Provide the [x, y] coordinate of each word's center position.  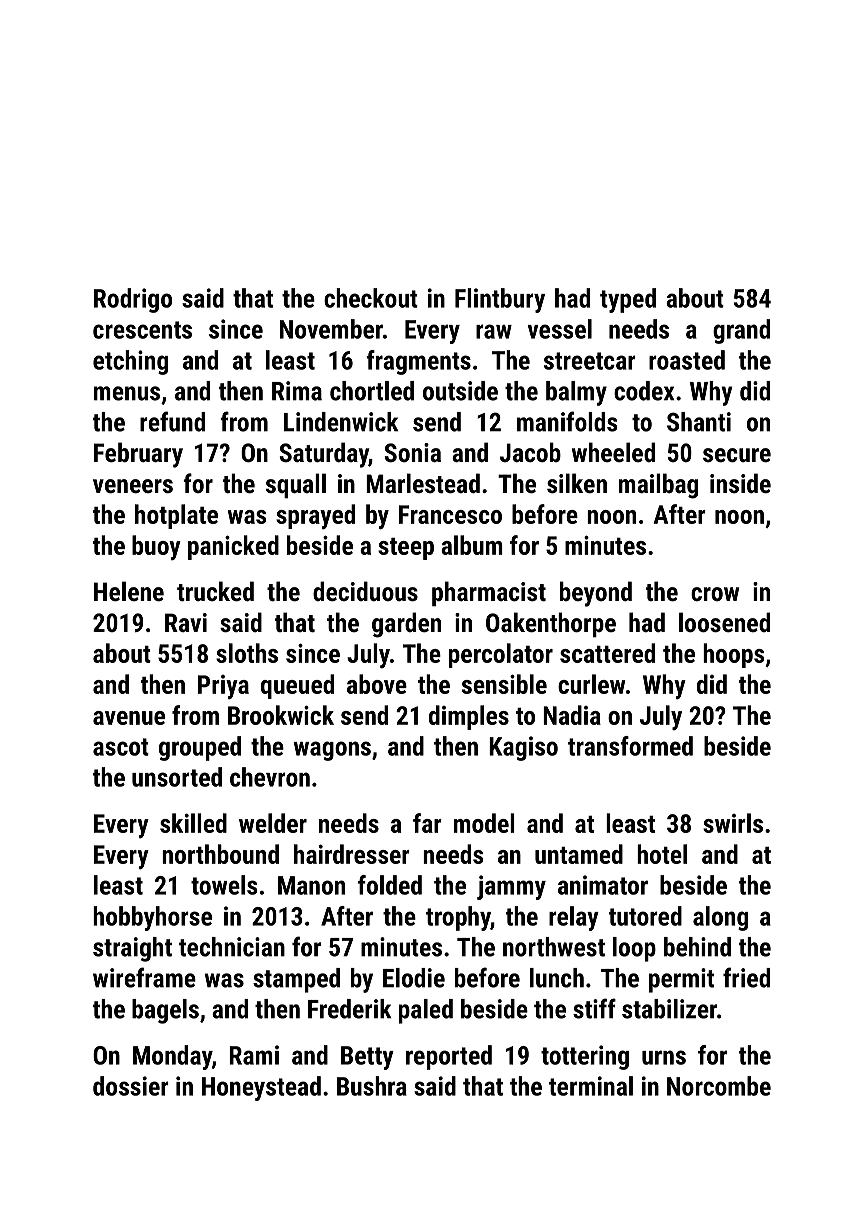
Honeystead [261, 1088]
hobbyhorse [152, 918]
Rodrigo [133, 300]
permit [681, 980]
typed [628, 300]
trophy [458, 918]
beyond [596, 594]
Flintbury [500, 300]
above [377, 684]
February [138, 455]
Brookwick [281, 715]
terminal [591, 1086]
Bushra [372, 1086]
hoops [733, 655]
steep [406, 549]
